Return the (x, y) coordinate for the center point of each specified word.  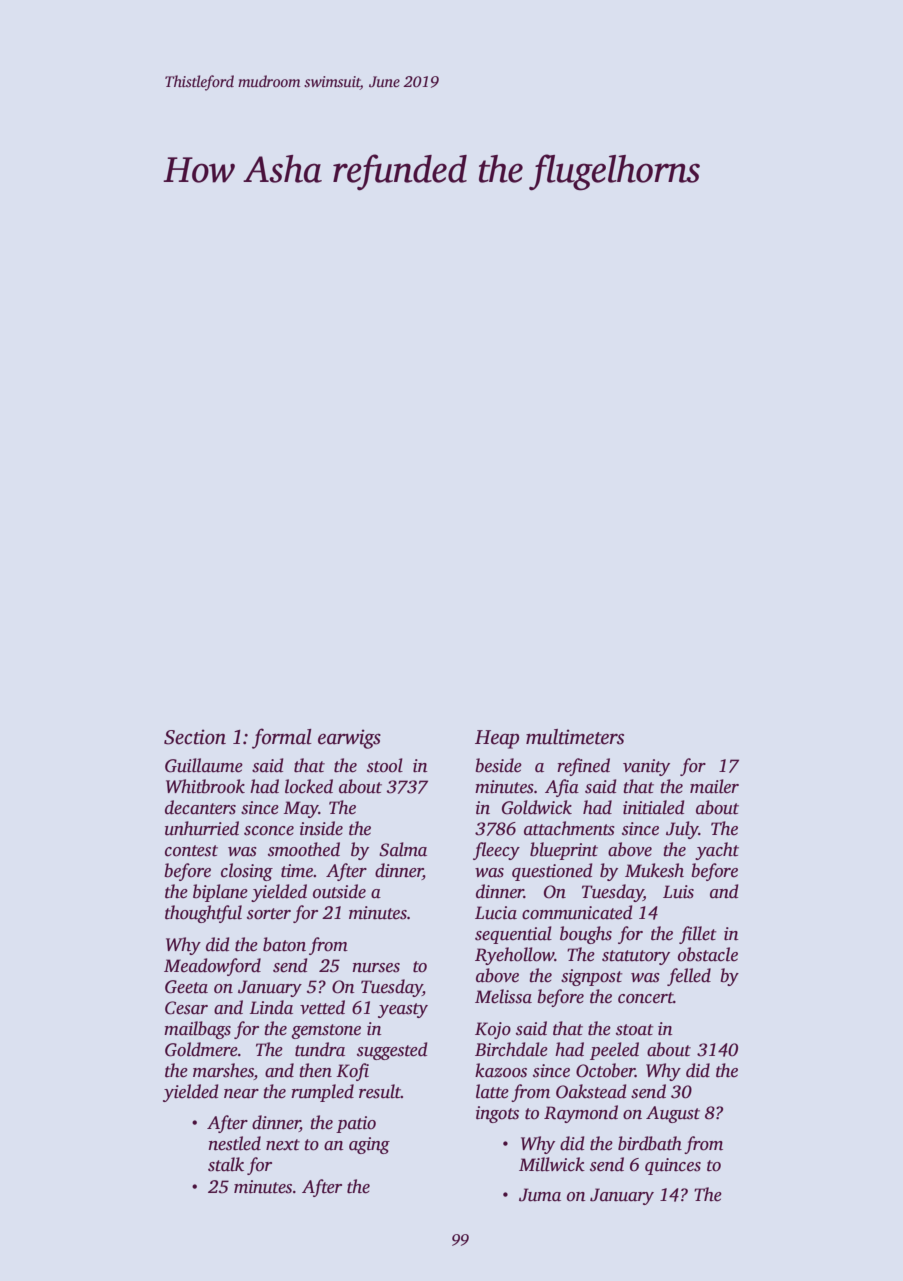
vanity (646, 767)
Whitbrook (205, 786)
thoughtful (203, 914)
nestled (234, 1143)
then (315, 1070)
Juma (540, 1195)
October (605, 1070)
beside (498, 765)
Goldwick (537, 807)
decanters (200, 807)
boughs (586, 935)
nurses (376, 968)
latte (492, 1091)
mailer (714, 786)
